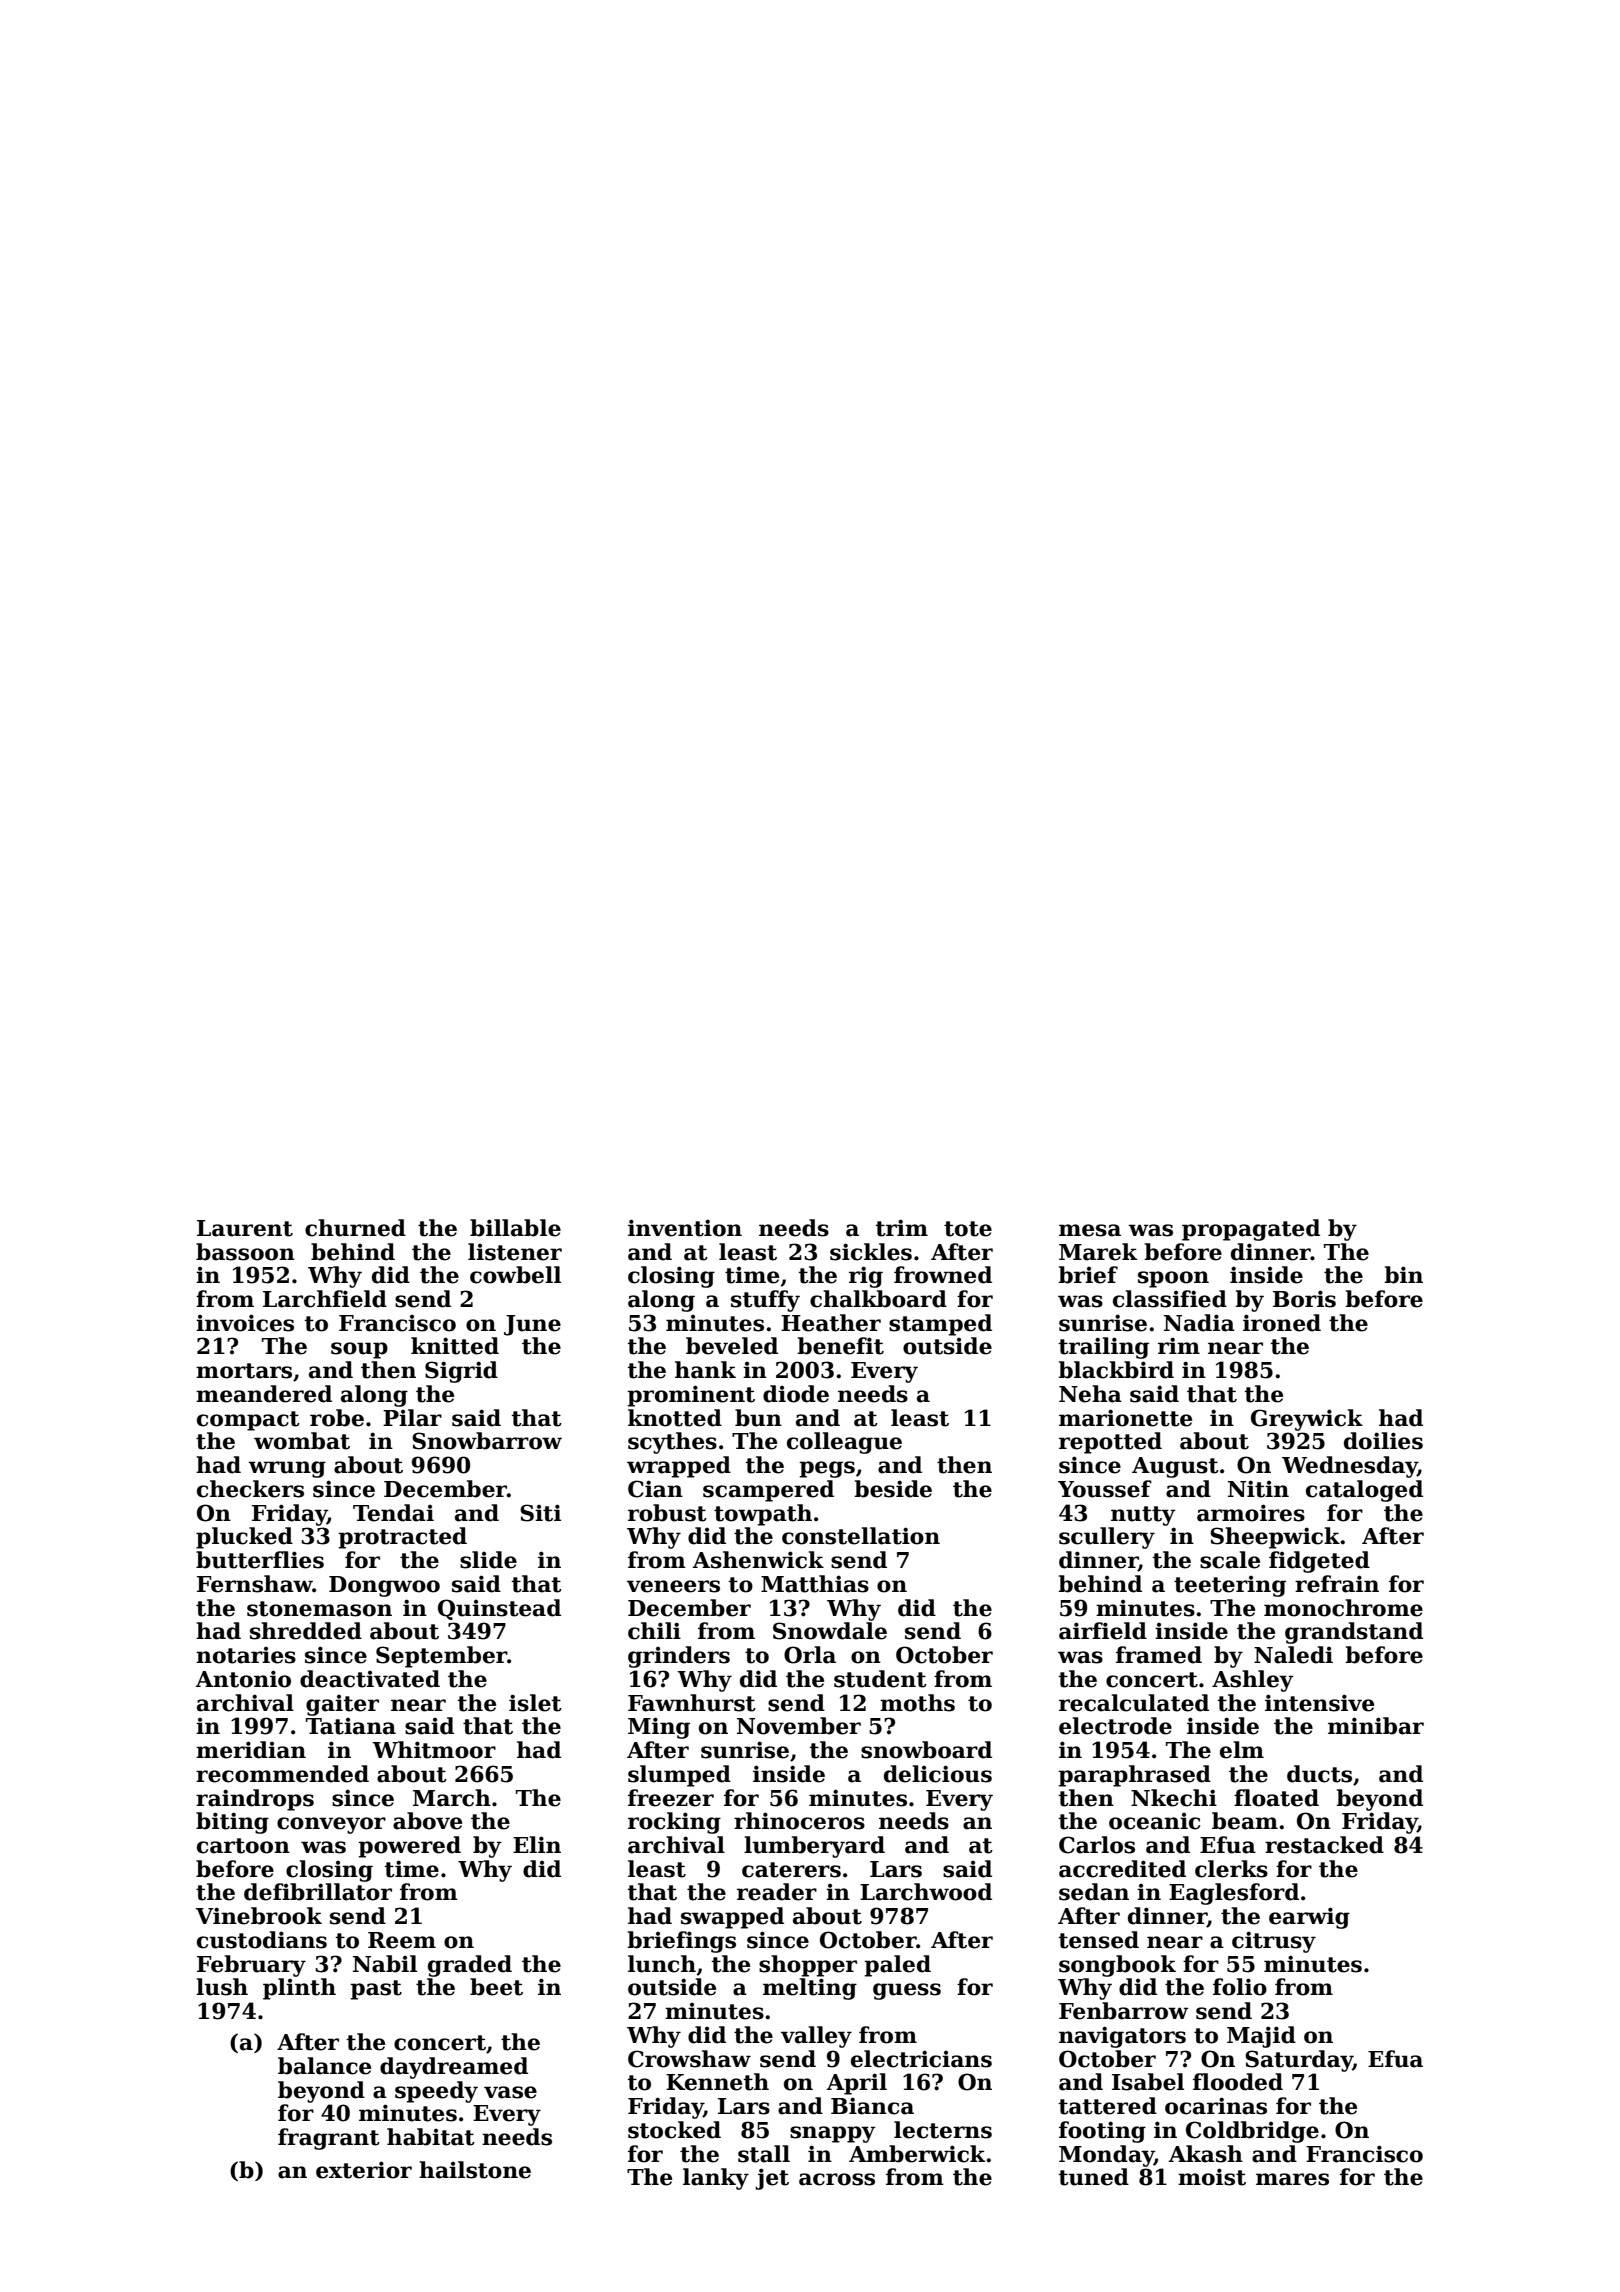 The image size is (1620, 2292). I want to click on Nitin, so click(1258, 1489).
